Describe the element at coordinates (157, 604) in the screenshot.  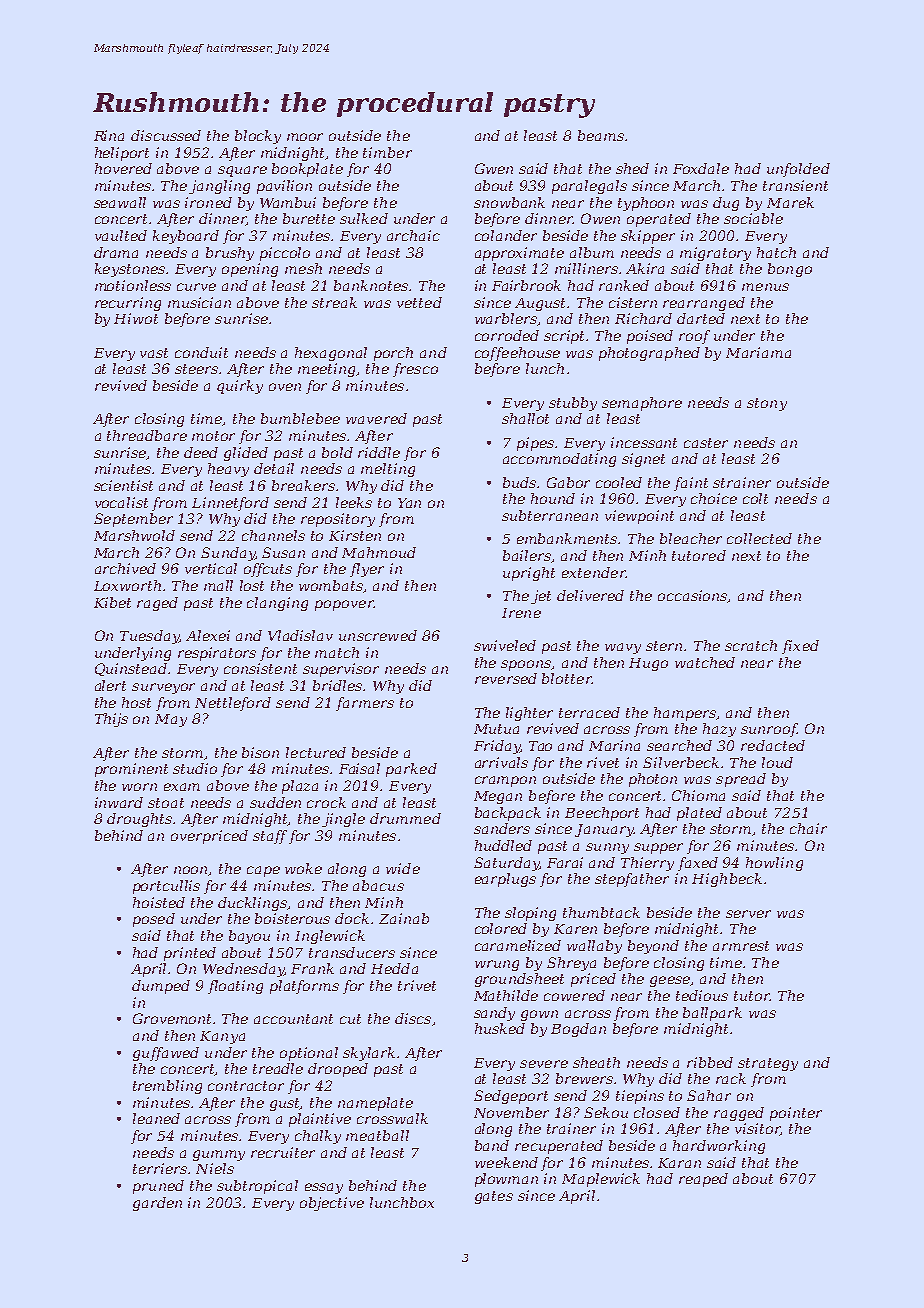
I see `raged` at that location.
